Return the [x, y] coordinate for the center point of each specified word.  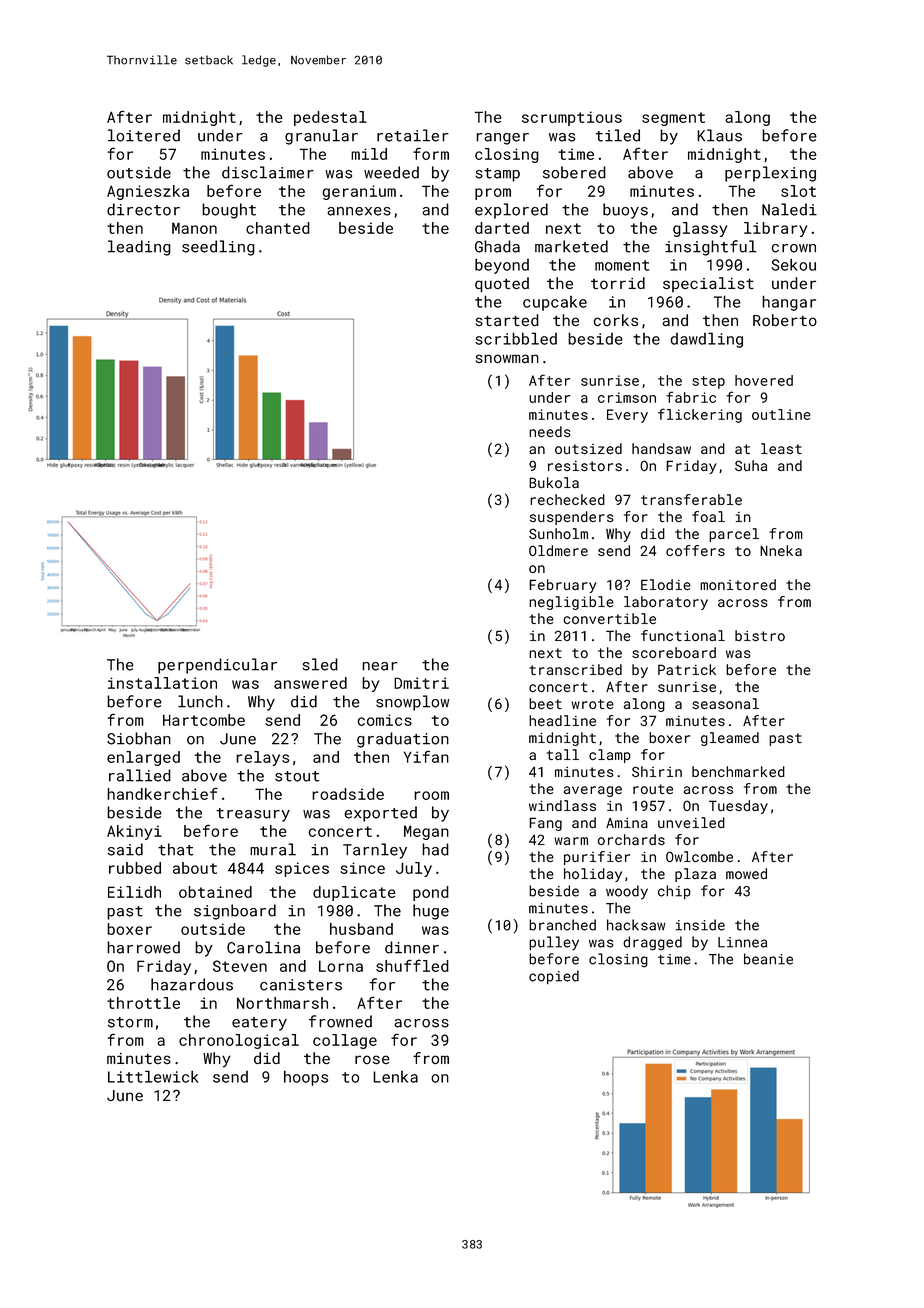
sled [320, 664]
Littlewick [153, 1076]
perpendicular [217, 666]
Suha [751, 465]
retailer [413, 135]
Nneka [781, 550]
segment [673, 119]
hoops [306, 1078]
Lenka [395, 1077]
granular [321, 137]
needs [549, 431]
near [380, 666]
